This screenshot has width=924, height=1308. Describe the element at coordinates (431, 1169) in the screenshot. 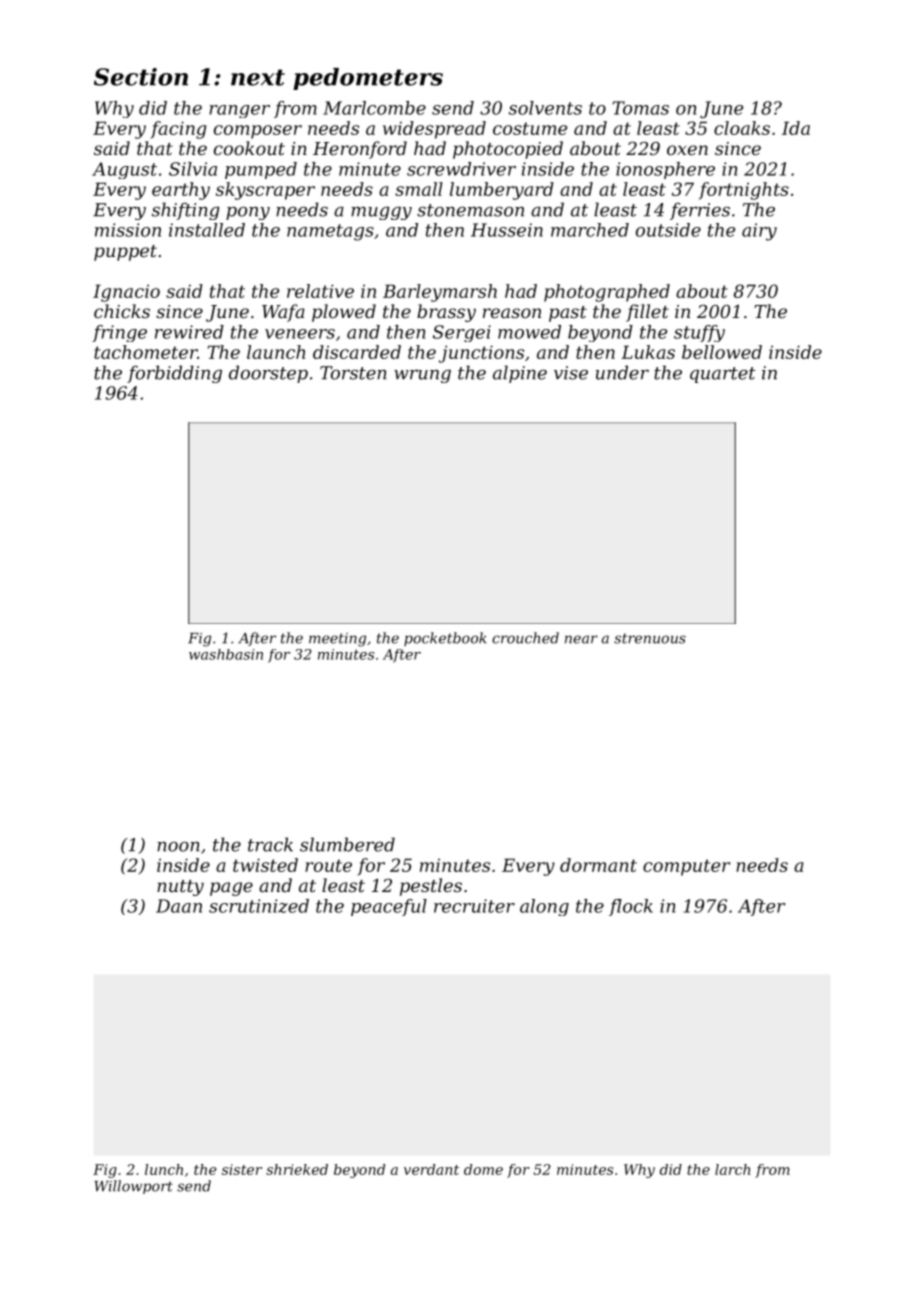

I see `verdant` at that location.
